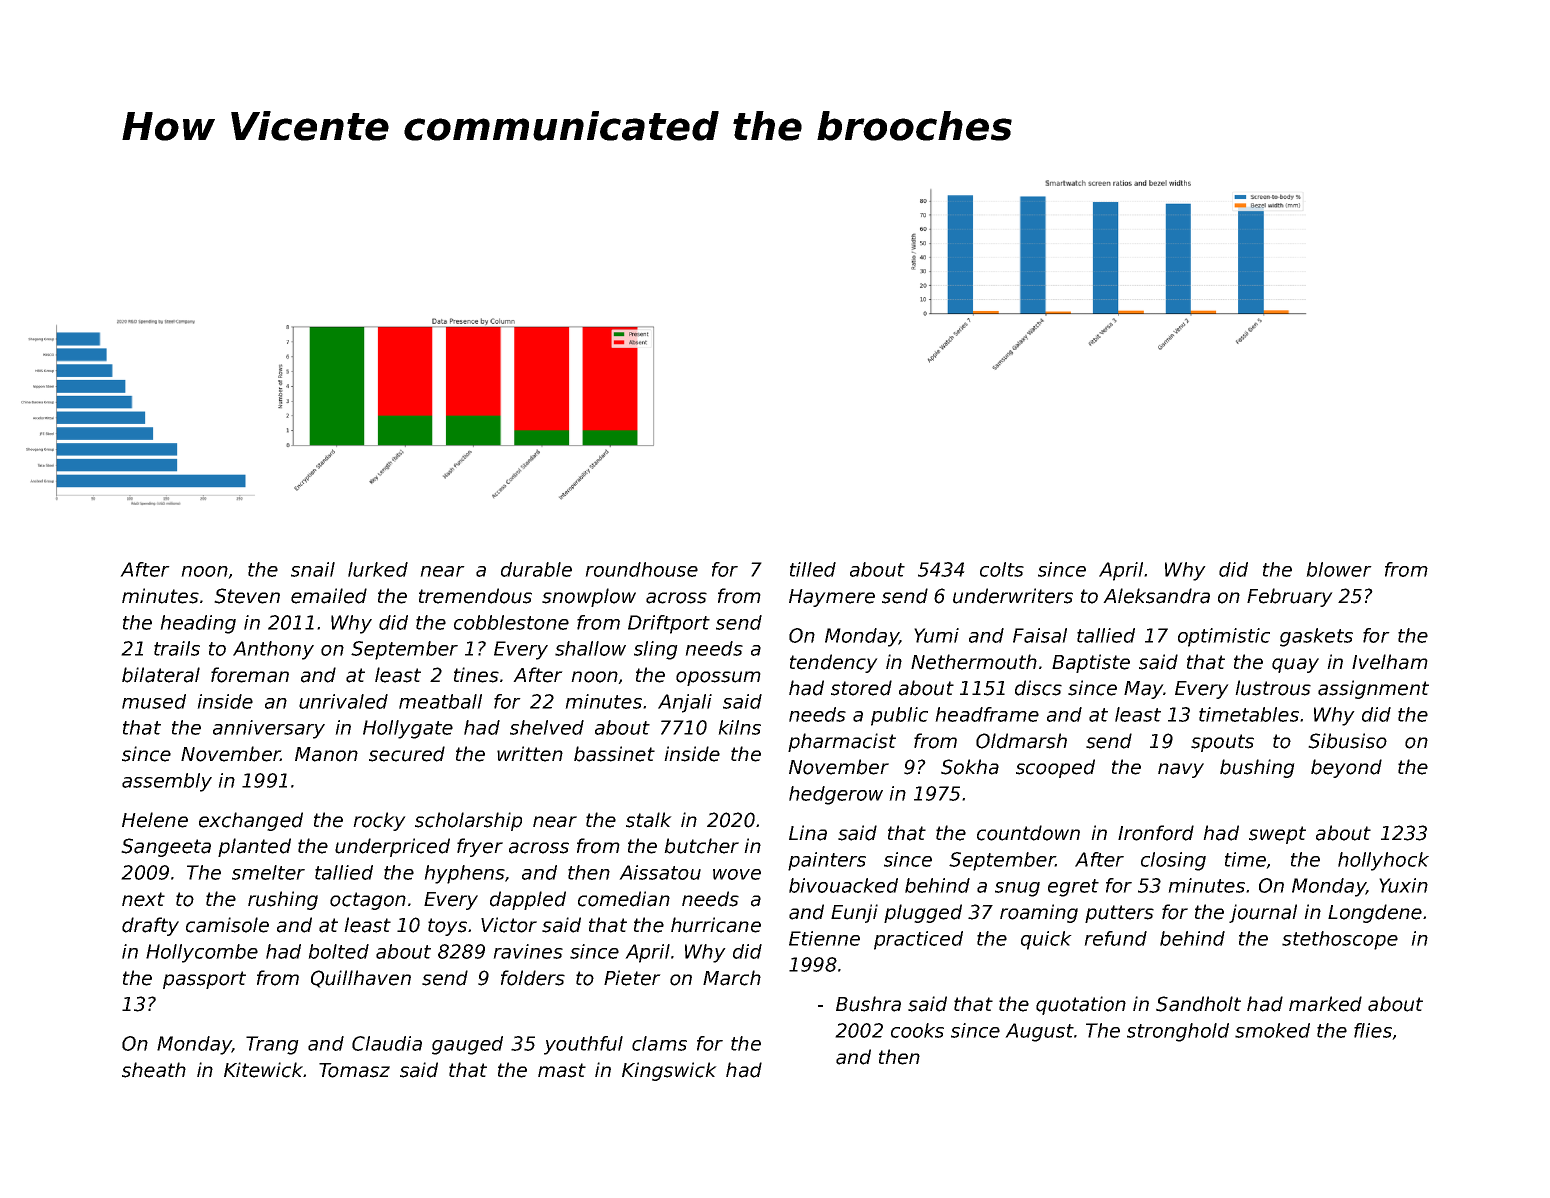  Describe the element at coordinates (1339, 569) in the screenshot. I see `blower` at that location.
